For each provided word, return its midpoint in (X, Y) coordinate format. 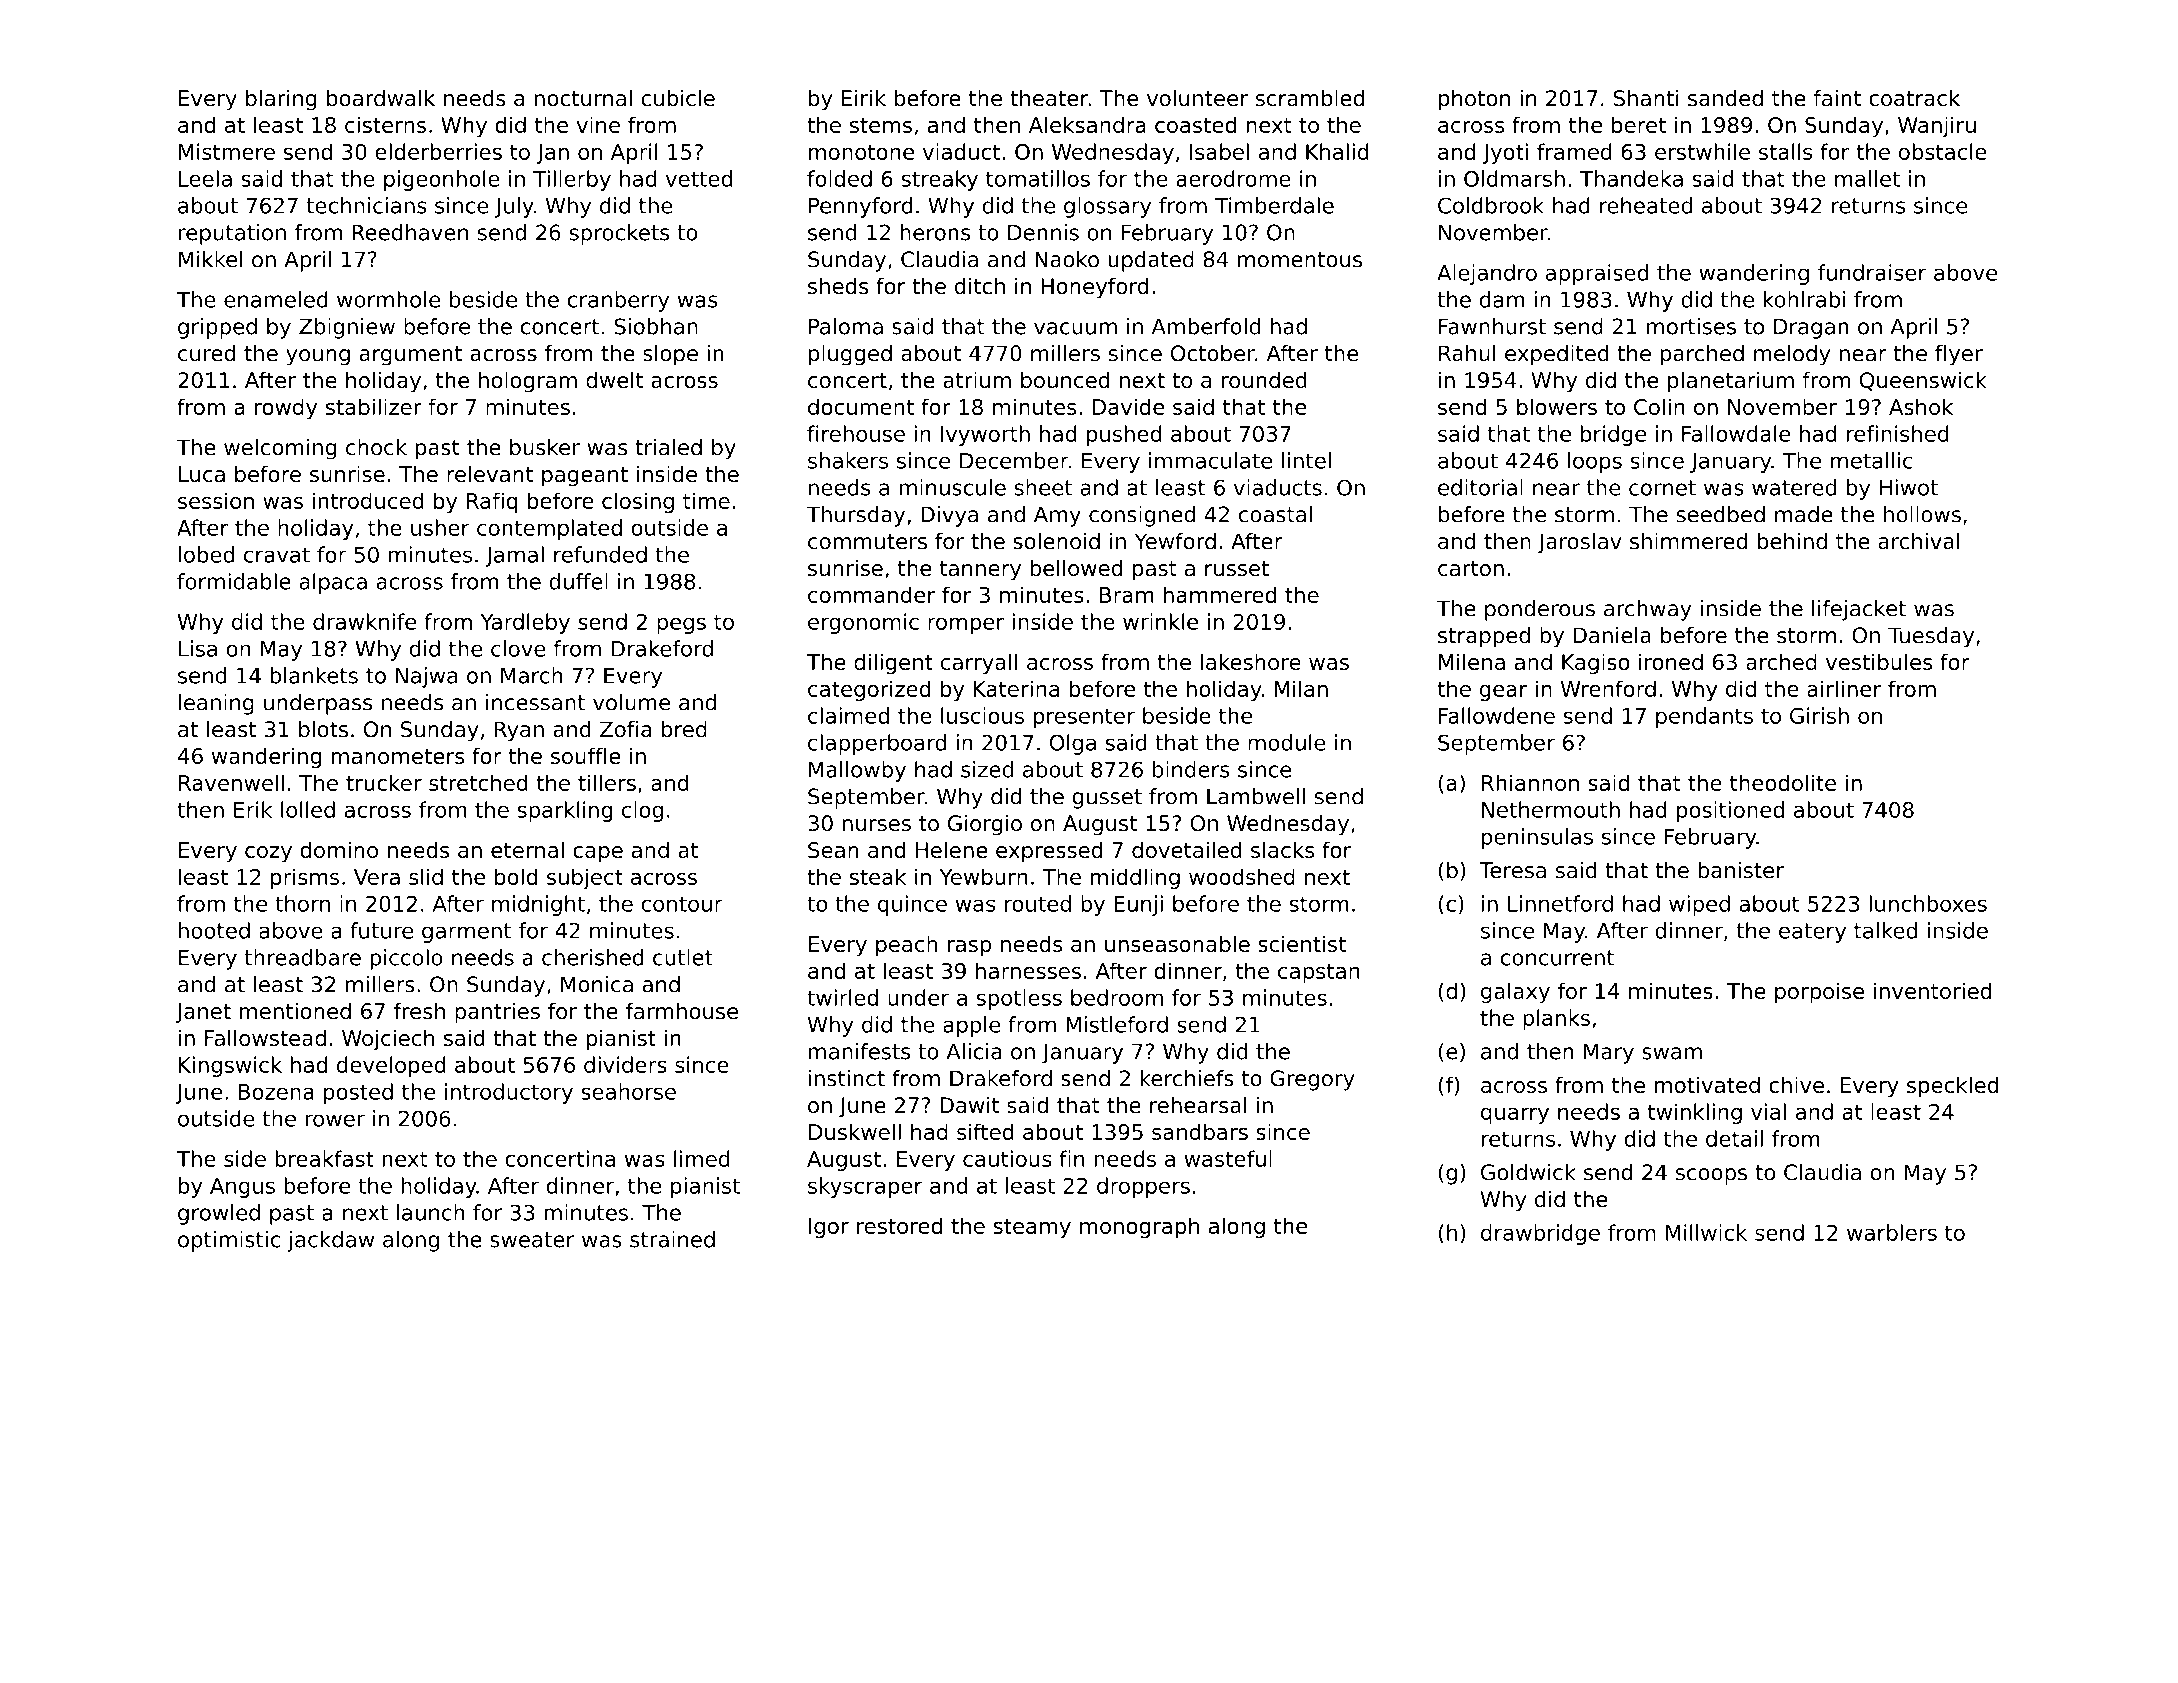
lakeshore (1251, 661)
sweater (532, 1240)
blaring (281, 100)
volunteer (1197, 98)
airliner (1844, 688)
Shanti (1646, 98)
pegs (681, 625)
